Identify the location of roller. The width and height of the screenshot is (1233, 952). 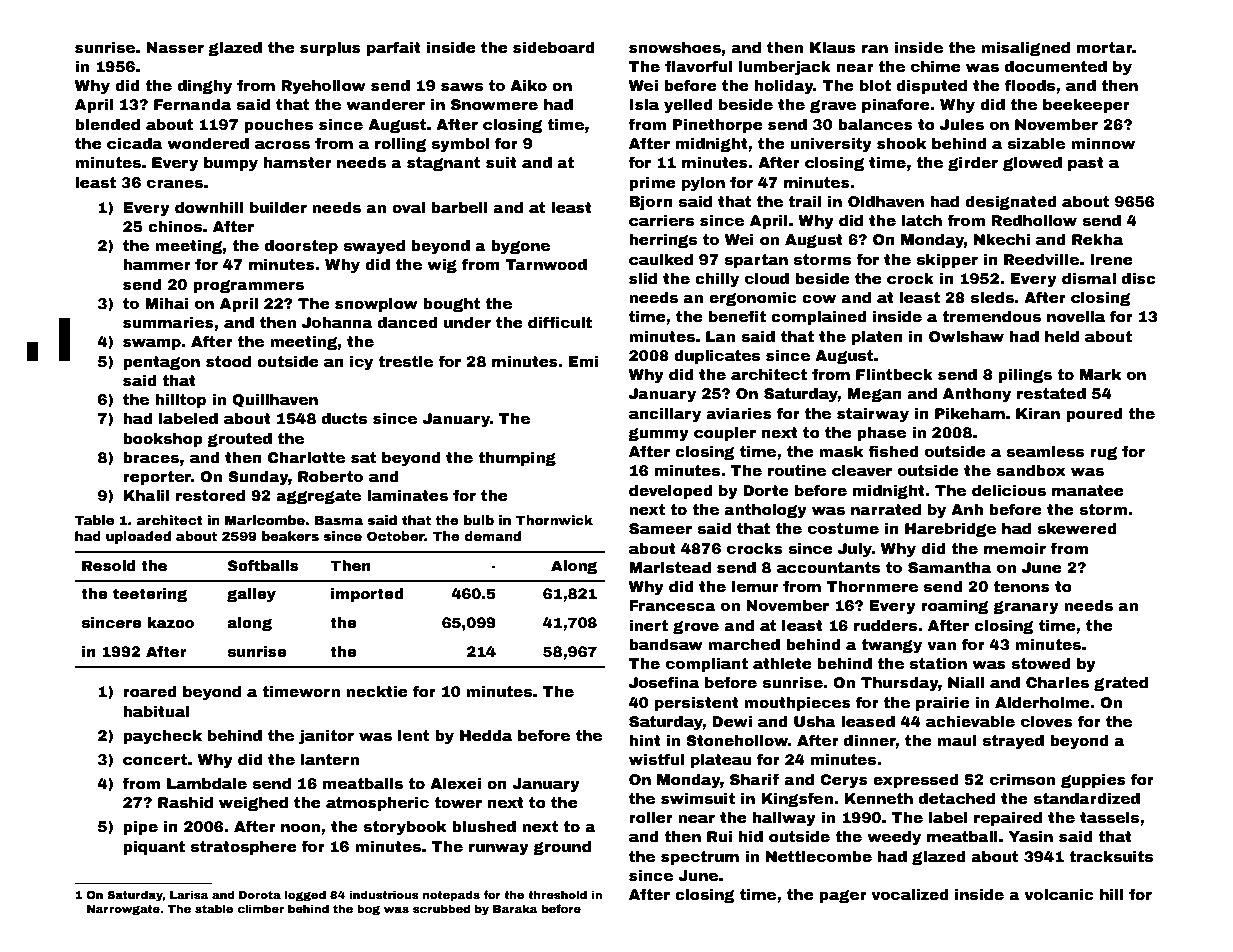
(651, 817).
